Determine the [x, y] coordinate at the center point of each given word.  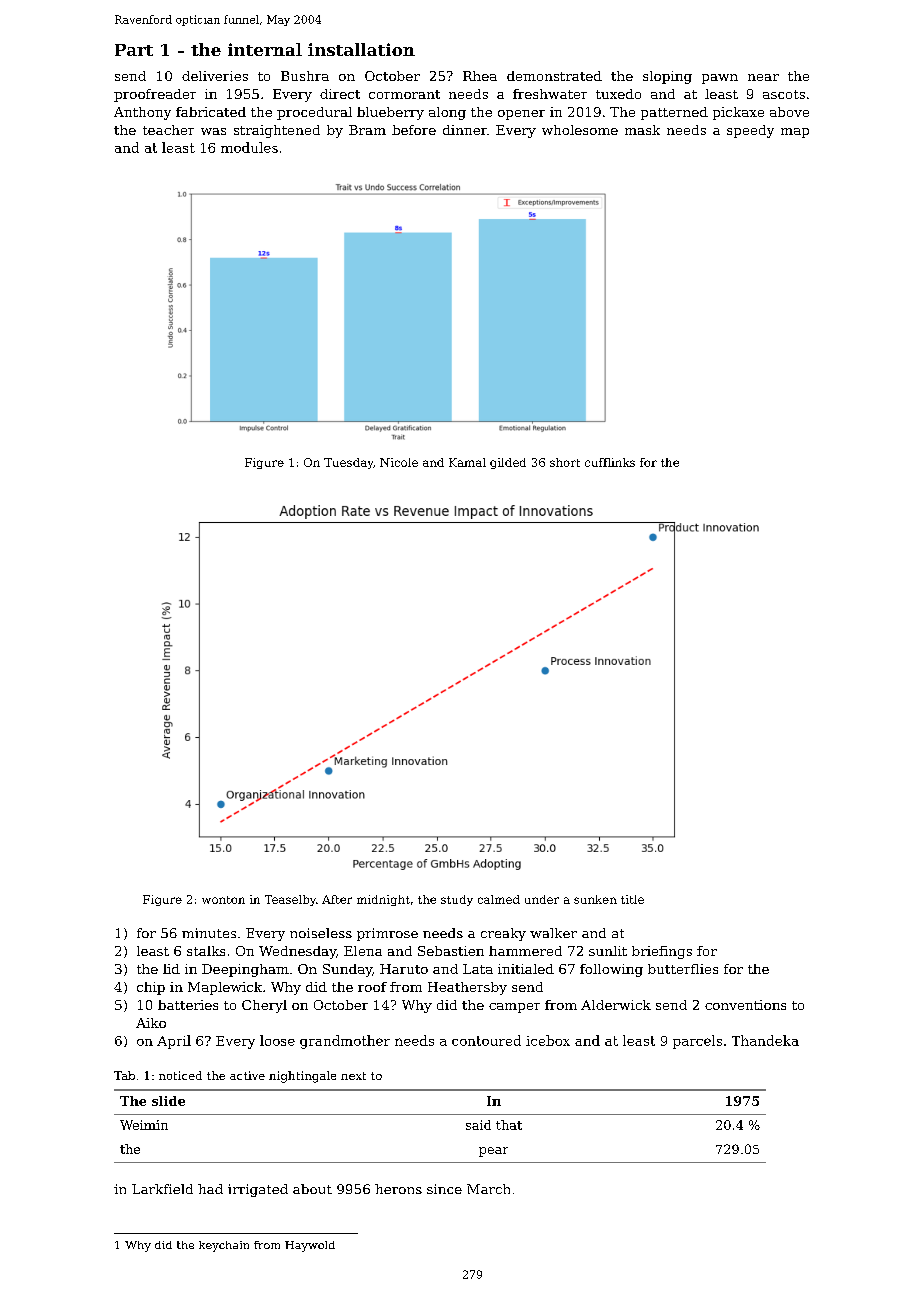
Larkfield [162, 1189]
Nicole [399, 462]
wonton [223, 900]
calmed [499, 899]
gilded [508, 463]
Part [134, 50]
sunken [595, 899]
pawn [720, 79]
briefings [662, 952]
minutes [209, 933]
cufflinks [610, 462]
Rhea [480, 76]
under [542, 899]
